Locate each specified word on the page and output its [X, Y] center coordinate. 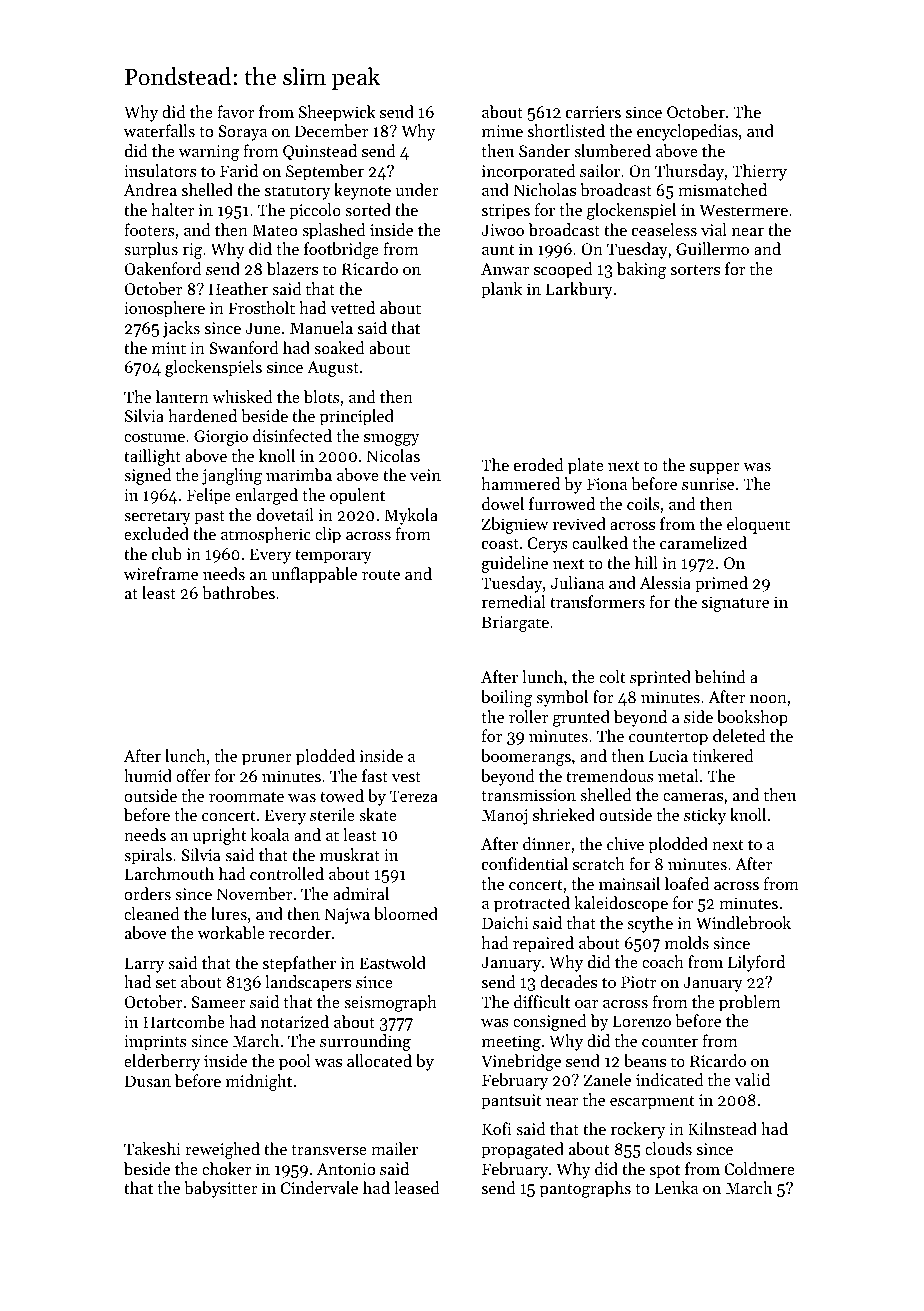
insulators [160, 170]
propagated [522, 1150]
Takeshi [152, 1148]
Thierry [759, 172]
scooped [563, 270]
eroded [538, 464]
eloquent [758, 525]
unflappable [314, 575]
